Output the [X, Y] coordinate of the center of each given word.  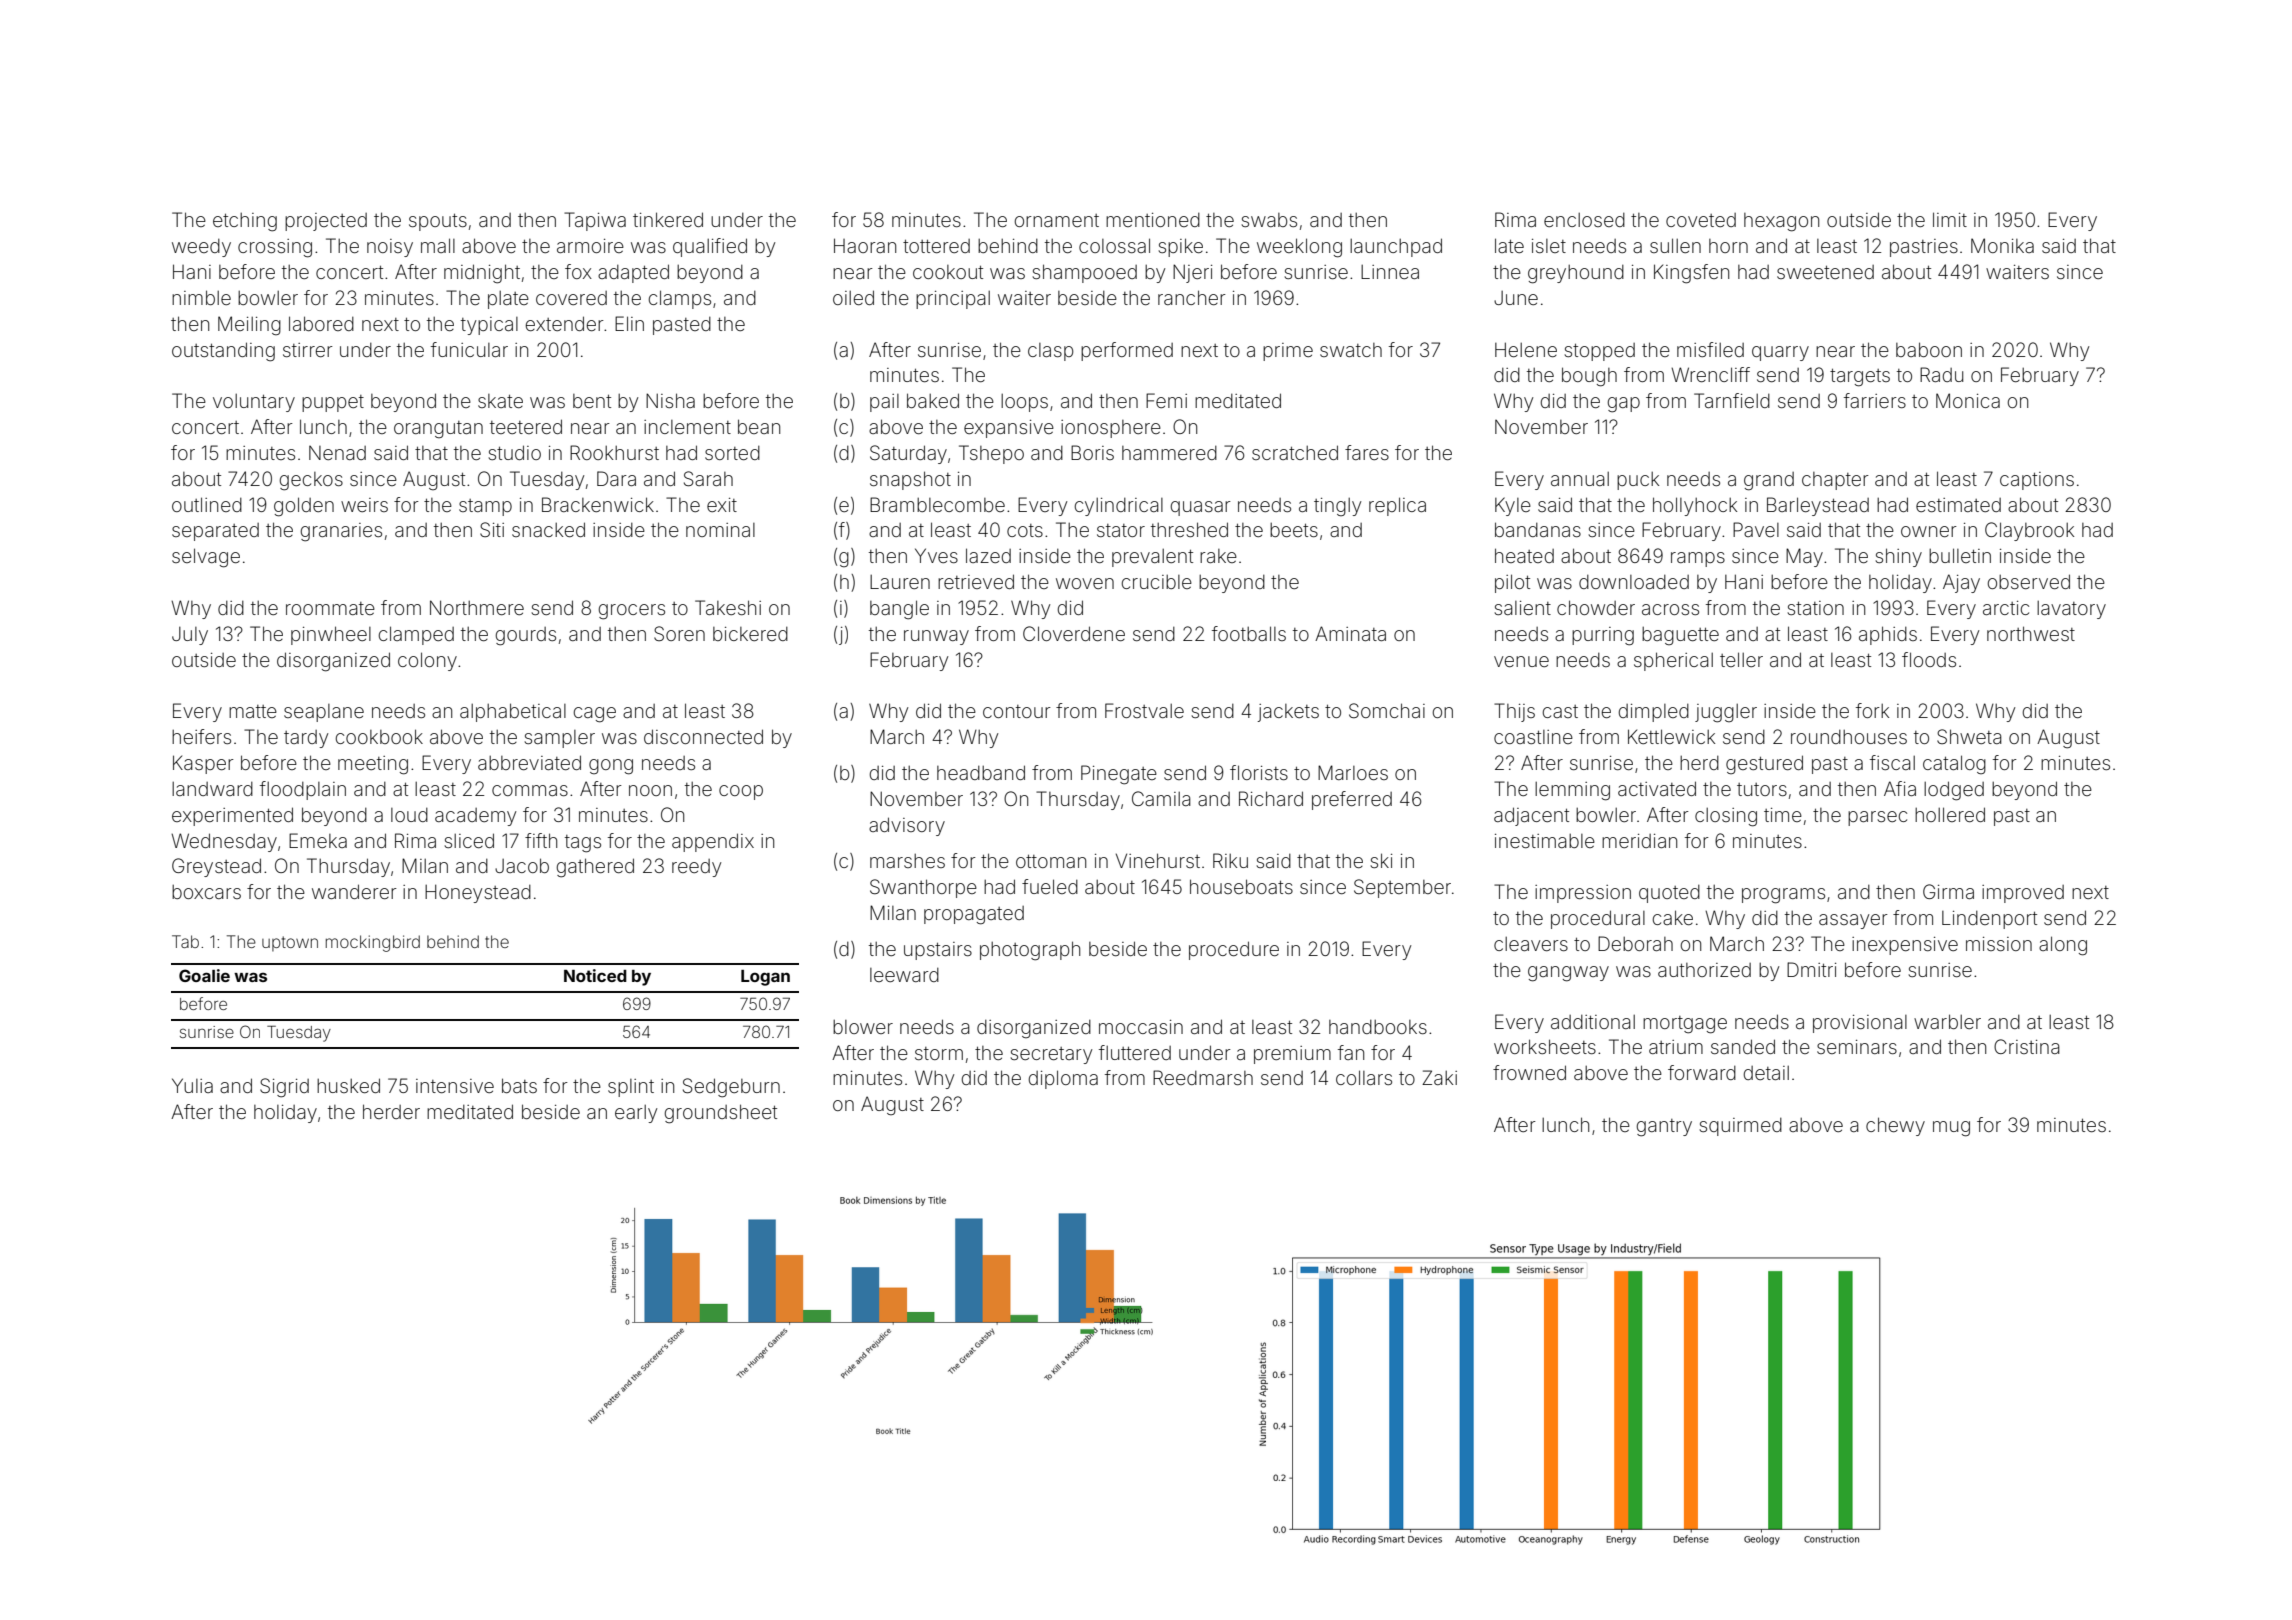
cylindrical [1119, 507]
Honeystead [478, 893]
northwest [2031, 633]
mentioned [1153, 220]
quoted [1669, 894]
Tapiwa [595, 221]
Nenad [337, 453]
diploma [1063, 1079]
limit [1950, 219]
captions [2037, 481]
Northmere [477, 607]
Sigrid [284, 1088]
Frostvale [1144, 710]
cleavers [1531, 944]
